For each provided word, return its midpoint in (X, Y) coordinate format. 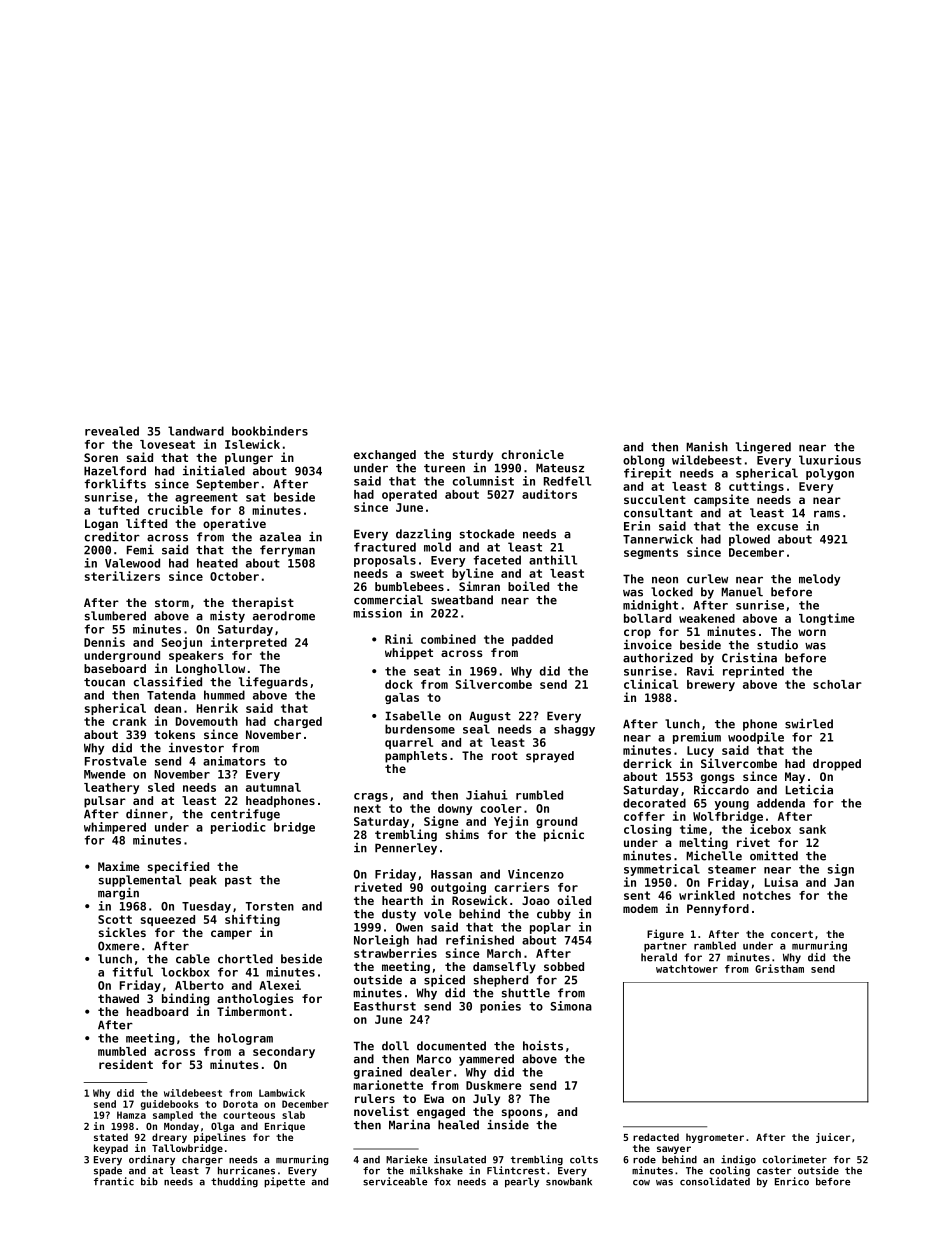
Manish (707, 447)
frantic (114, 1181)
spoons (522, 1114)
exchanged (385, 456)
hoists (543, 1046)
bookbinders (270, 431)
